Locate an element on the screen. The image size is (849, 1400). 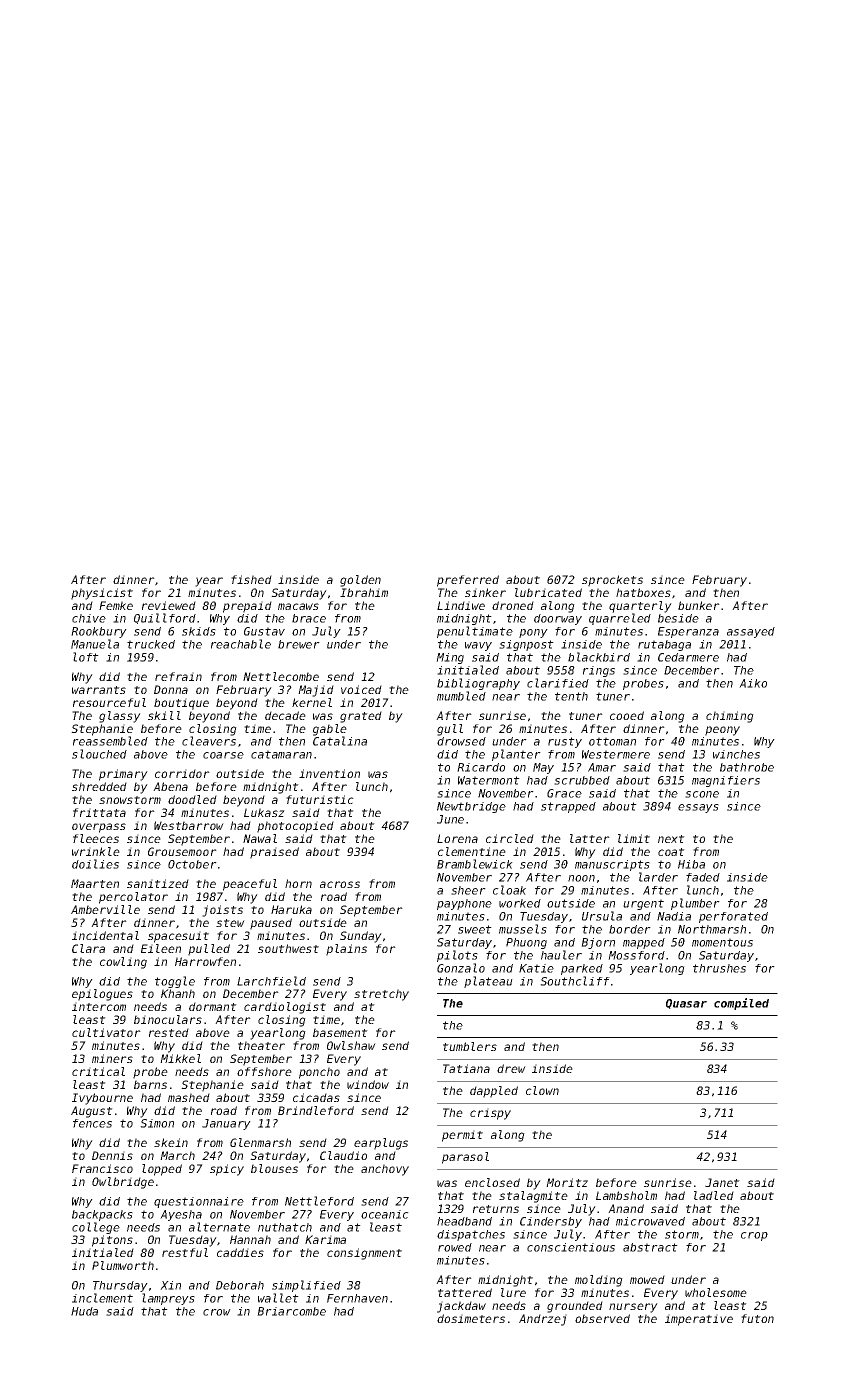
January is located at coordinates (226, 1124).
